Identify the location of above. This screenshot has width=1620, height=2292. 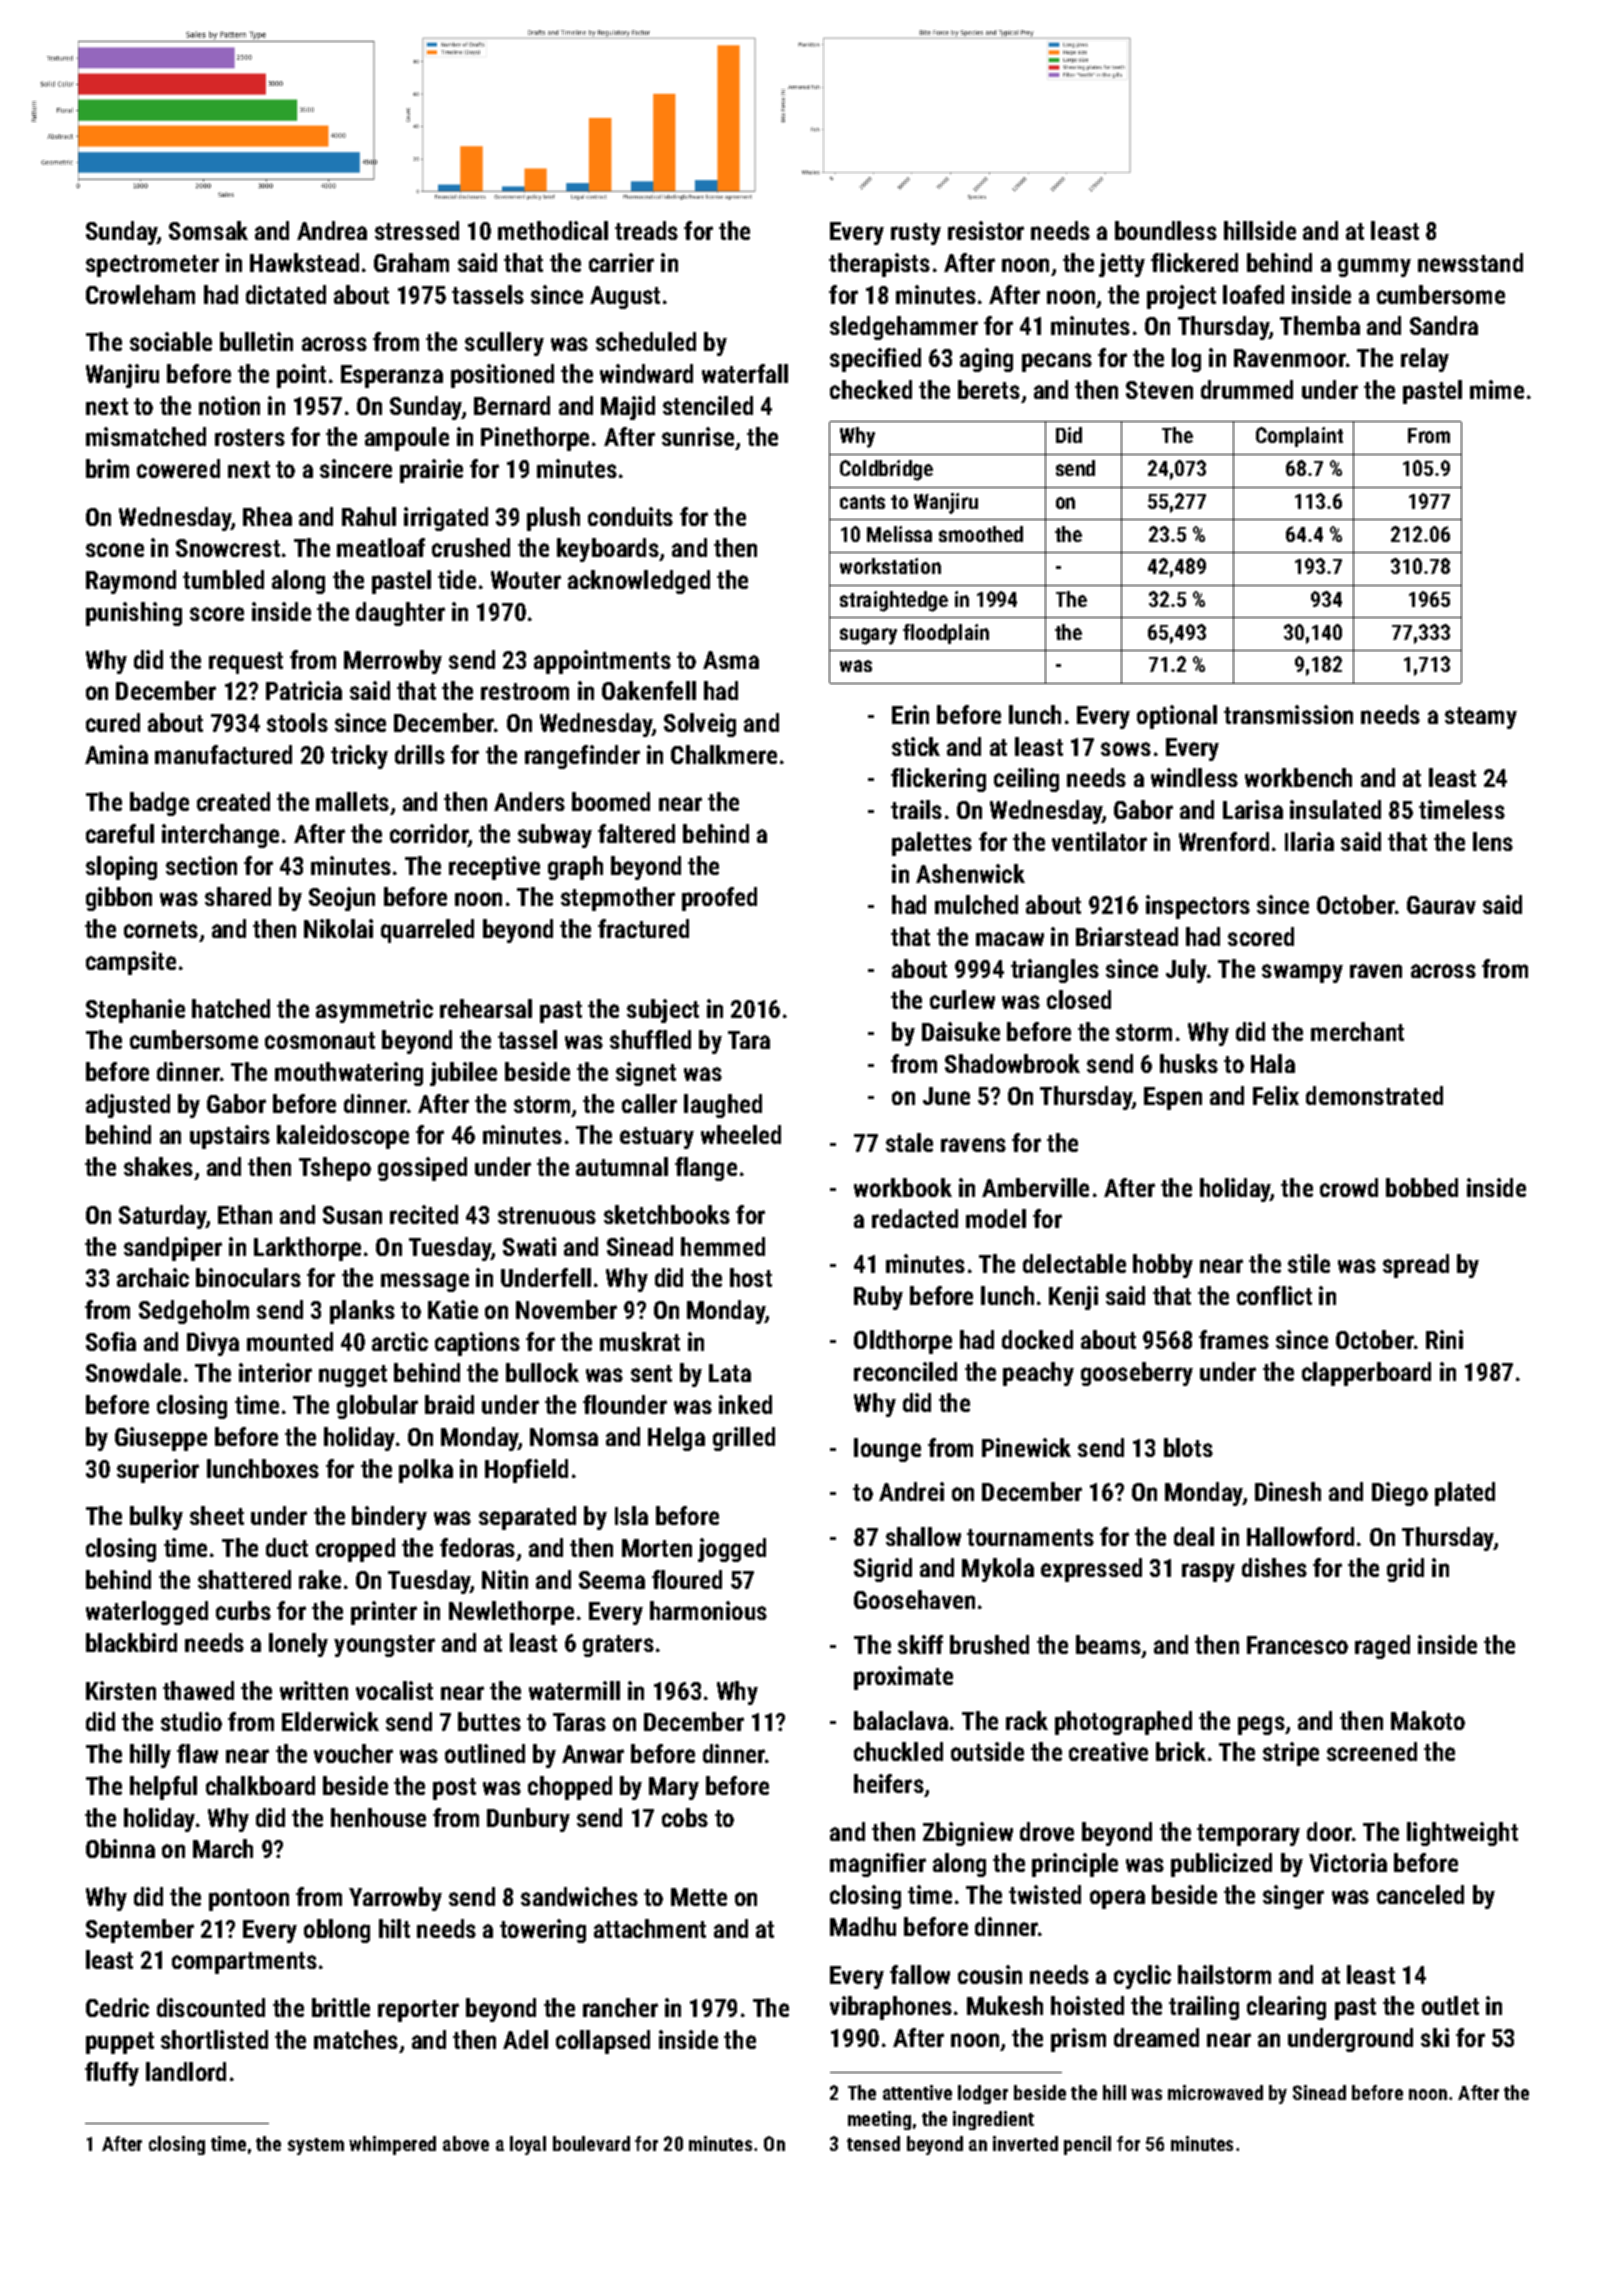
(466, 2143).
